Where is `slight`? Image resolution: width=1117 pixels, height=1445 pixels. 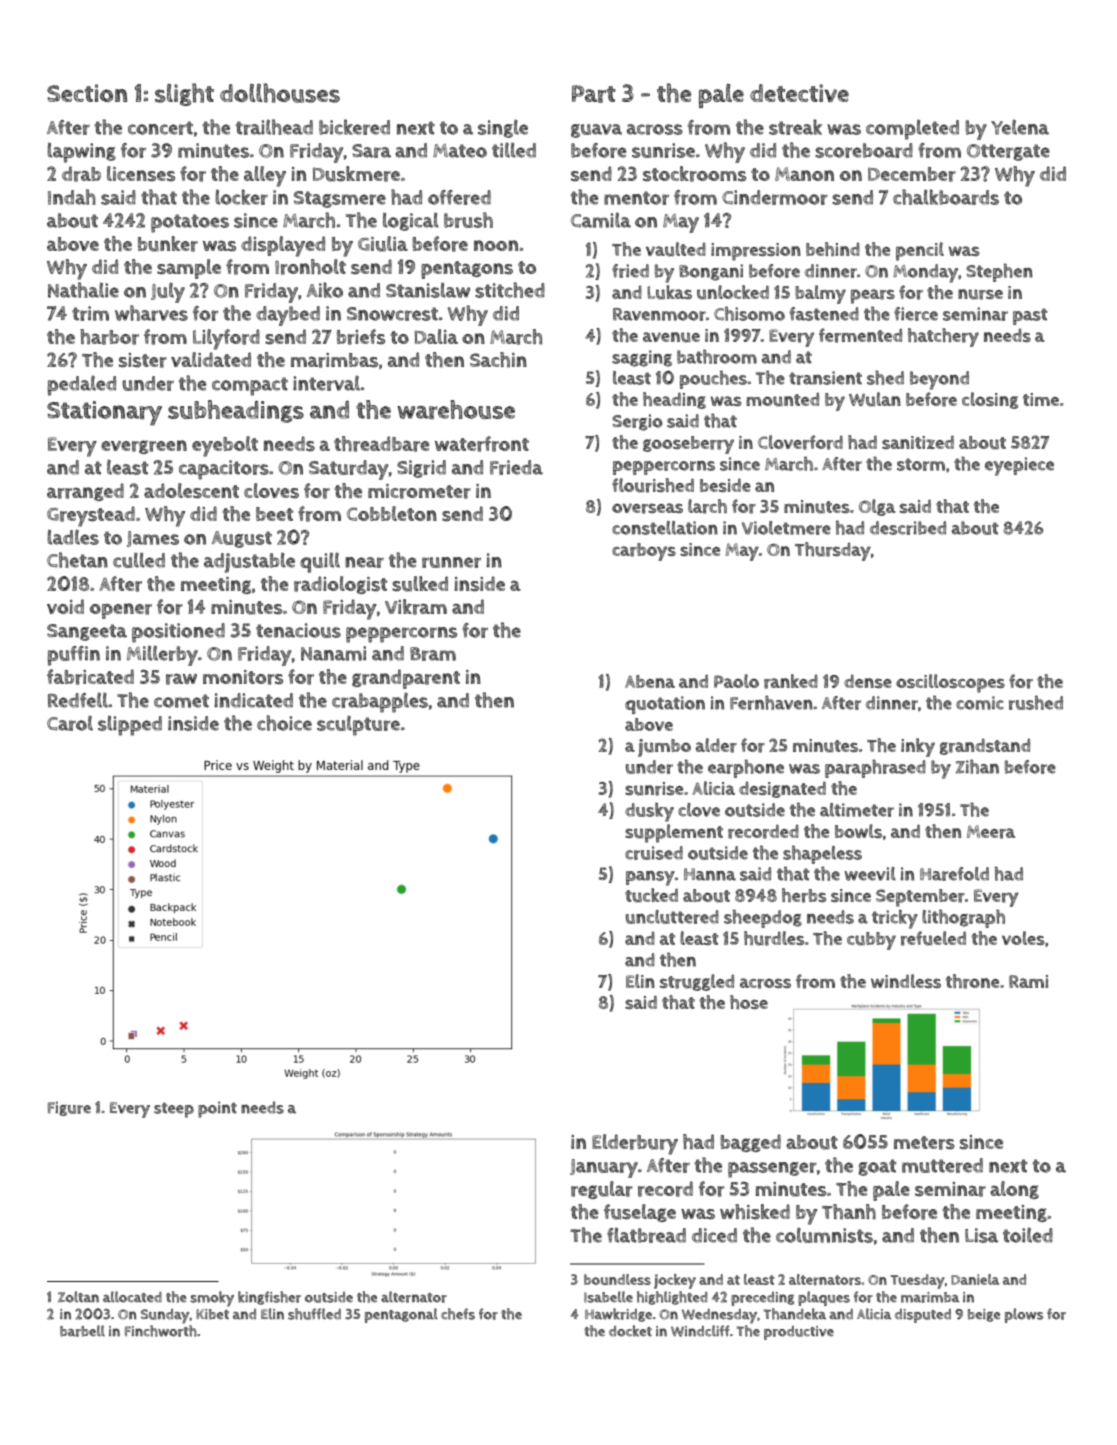
slight is located at coordinates (184, 94).
